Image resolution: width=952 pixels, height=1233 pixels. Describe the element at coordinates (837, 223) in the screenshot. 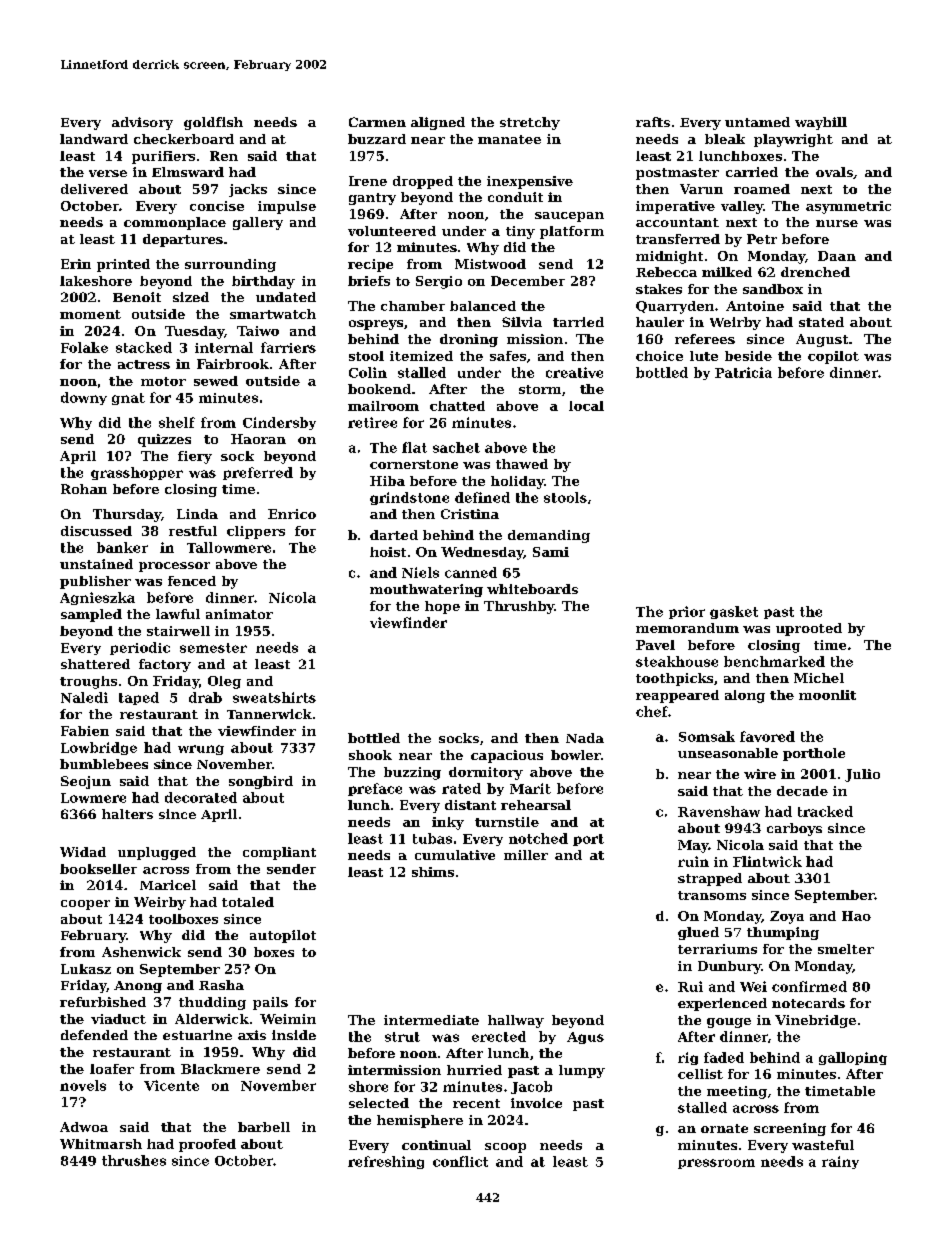

I see `nurse` at that location.
